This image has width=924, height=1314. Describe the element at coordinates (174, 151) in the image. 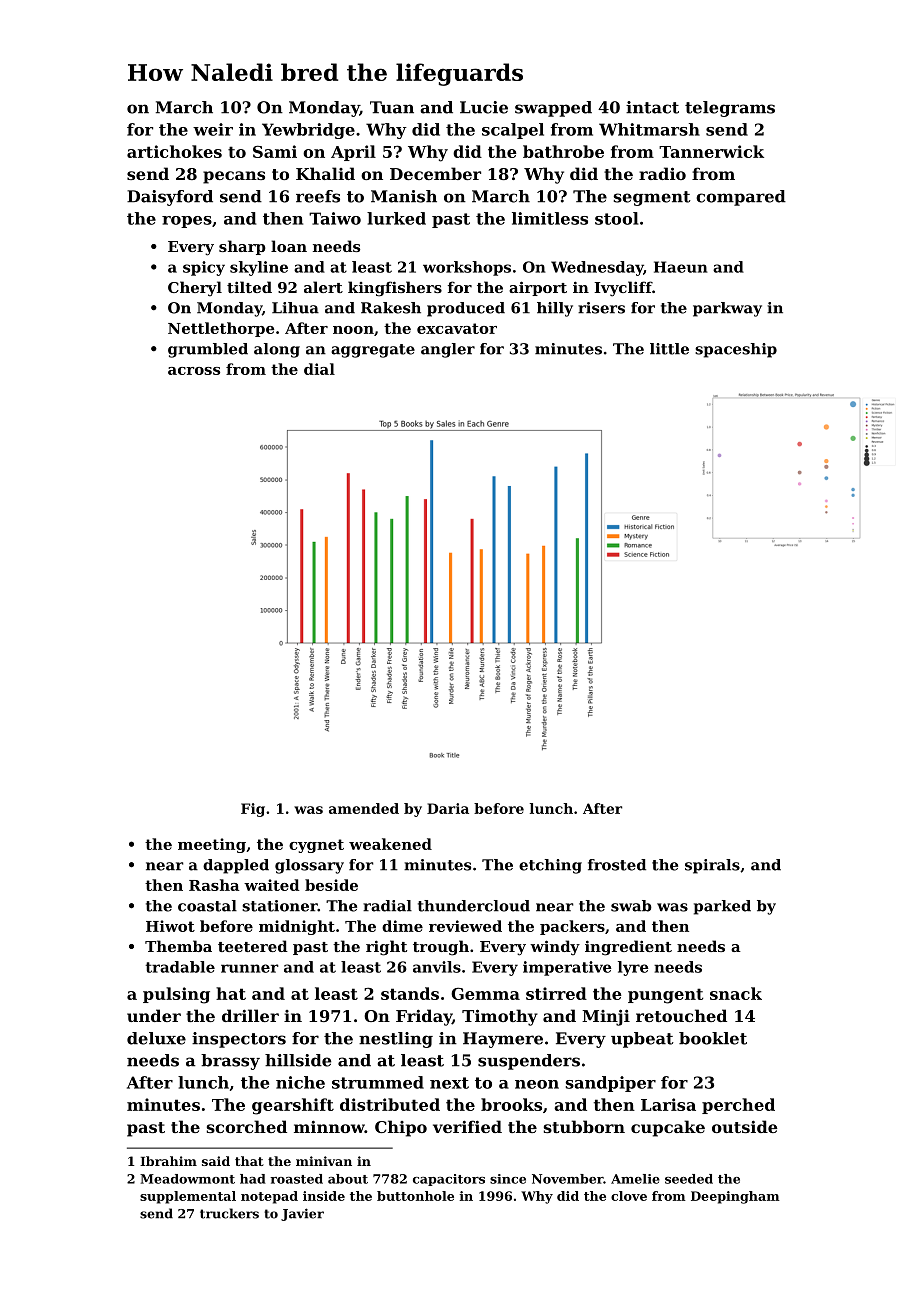

I see `artichokes` at that location.
